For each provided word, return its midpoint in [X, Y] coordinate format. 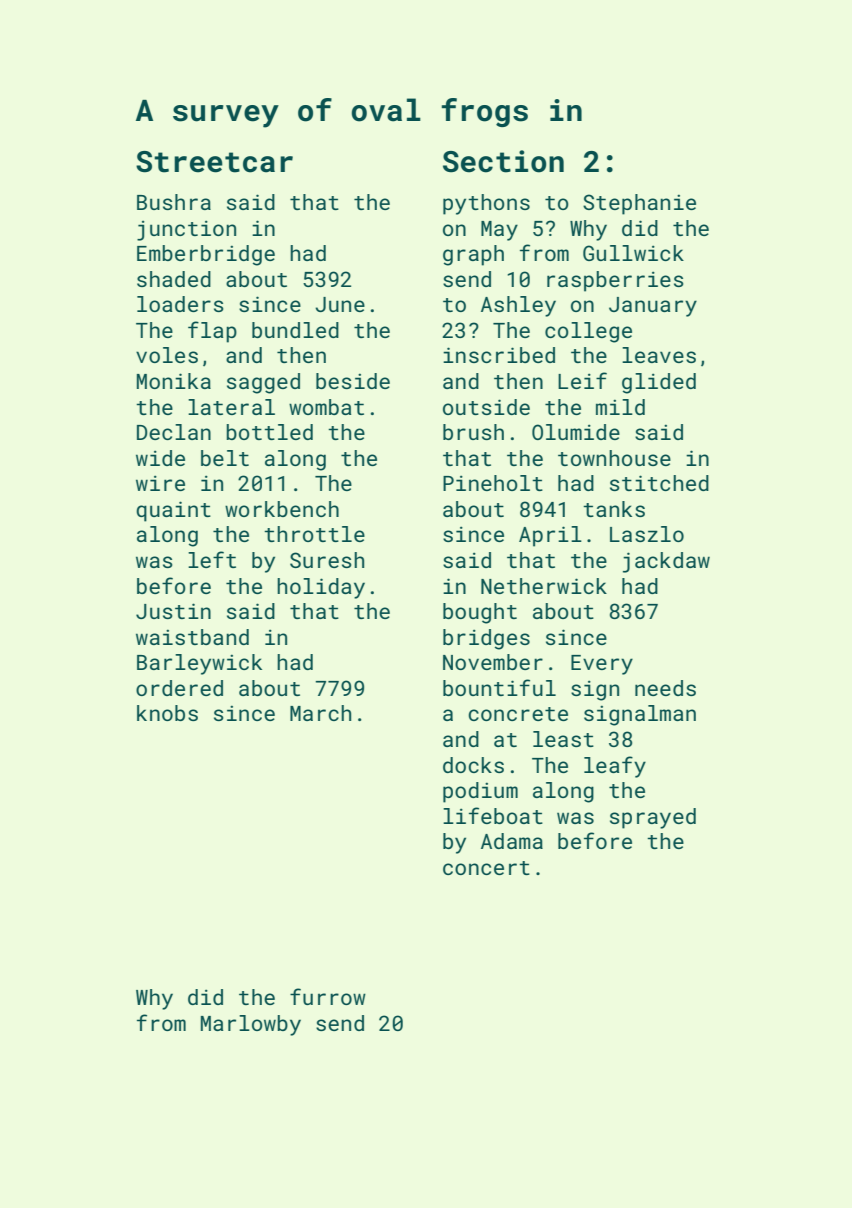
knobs [167, 713]
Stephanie [639, 204]
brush [473, 432]
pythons [486, 204]
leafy [615, 767]
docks [473, 765]
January [653, 307]
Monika [174, 381]
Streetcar [214, 162]
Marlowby [251, 1025]
